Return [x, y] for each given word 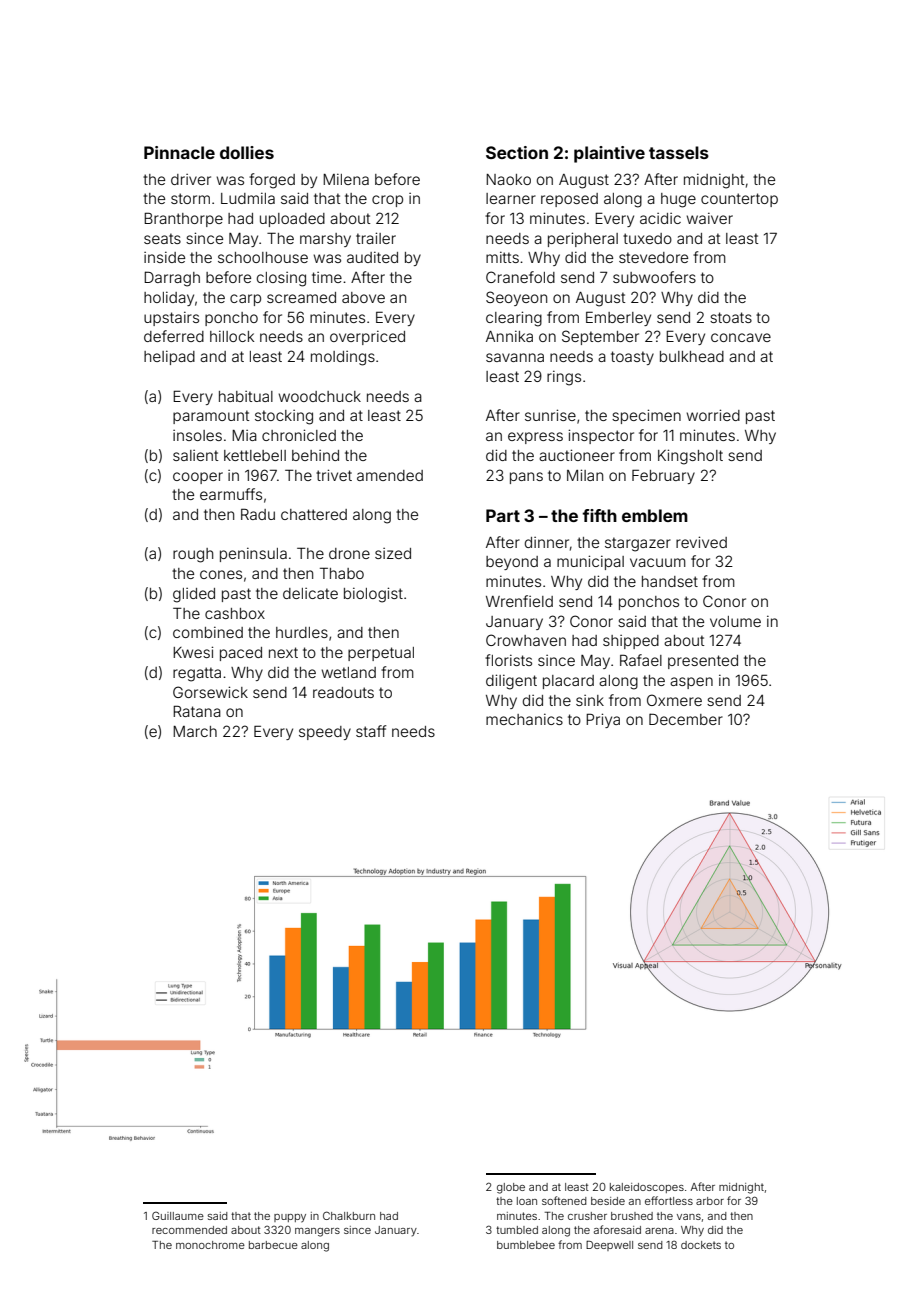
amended [390, 475]
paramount [211, 417]
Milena [346, 179]
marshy [325, 240]
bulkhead [692, 356]
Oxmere [674, 700]
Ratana [197, 711]
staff [371, 731]
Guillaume [178, 1215]
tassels [679, 152]
